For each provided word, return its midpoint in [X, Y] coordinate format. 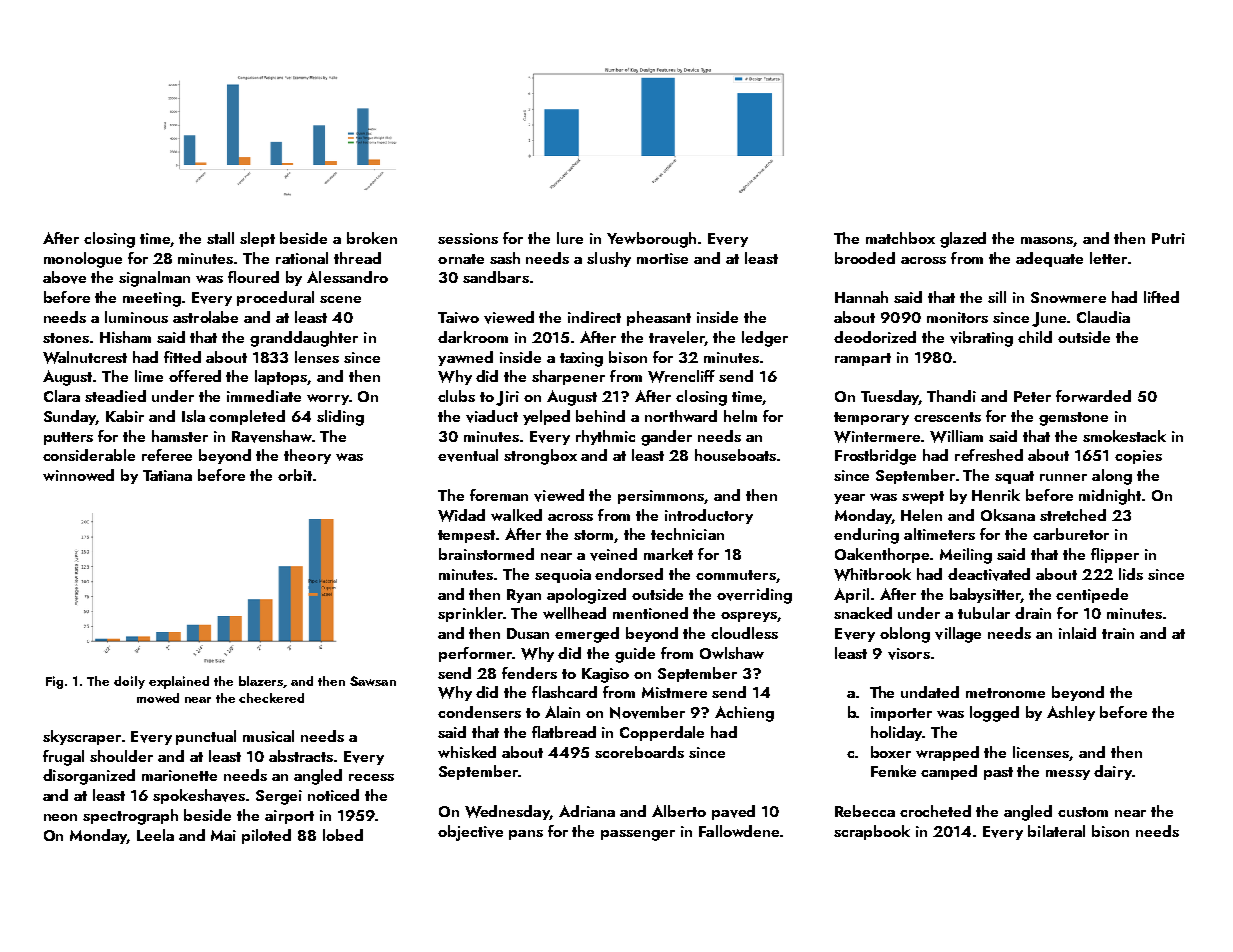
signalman [154, 279]
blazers [261, 681]
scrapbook [872, 832]
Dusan [528, 633]
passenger [638, 835]
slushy [609, 259]
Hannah [861, 297]
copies [1138, 457]
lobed [343, 835]
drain [1033, 613]
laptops [281, 377]
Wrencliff [681, 376]
